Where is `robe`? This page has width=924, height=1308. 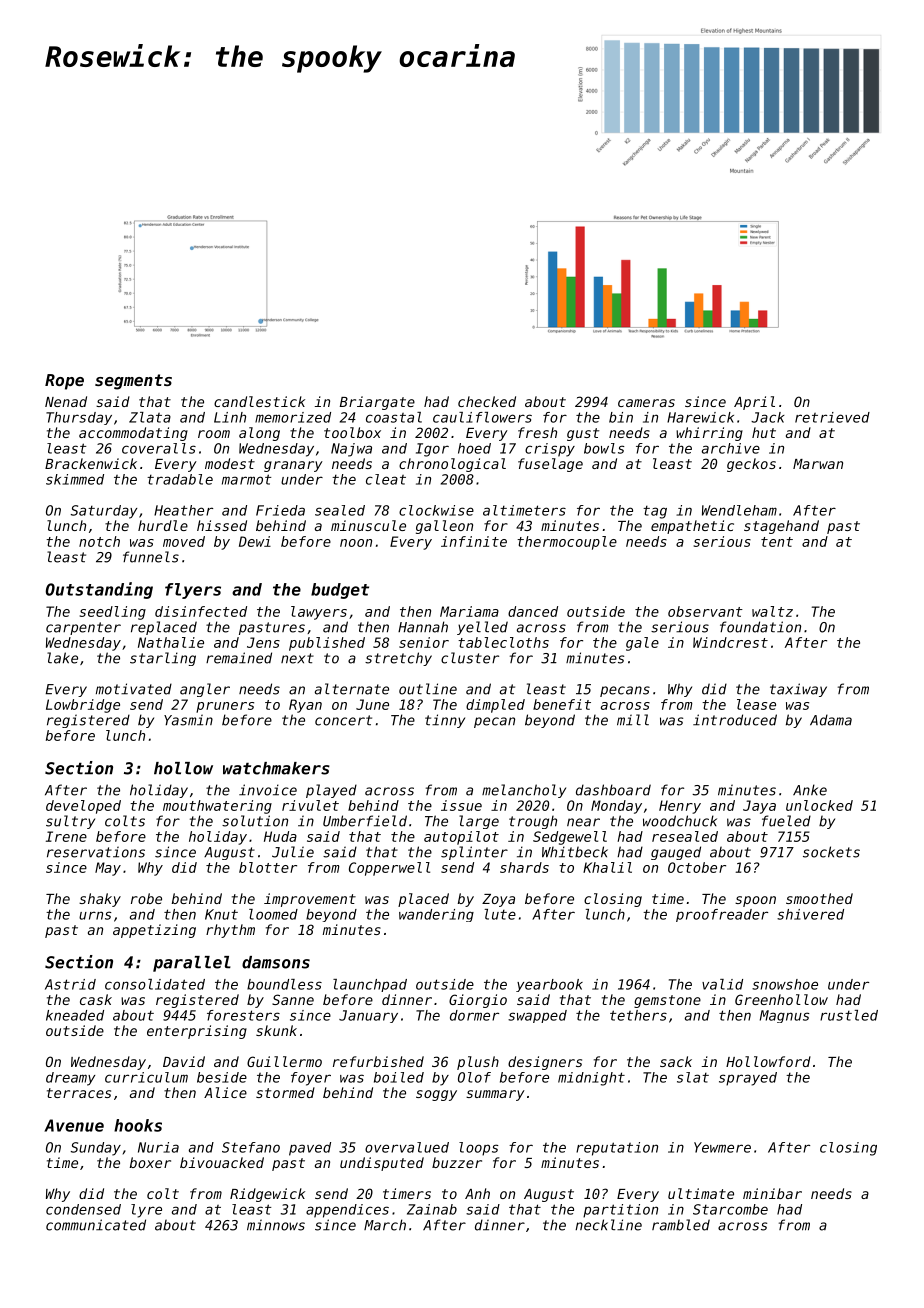
robe is located at coordinates (146, 898).
